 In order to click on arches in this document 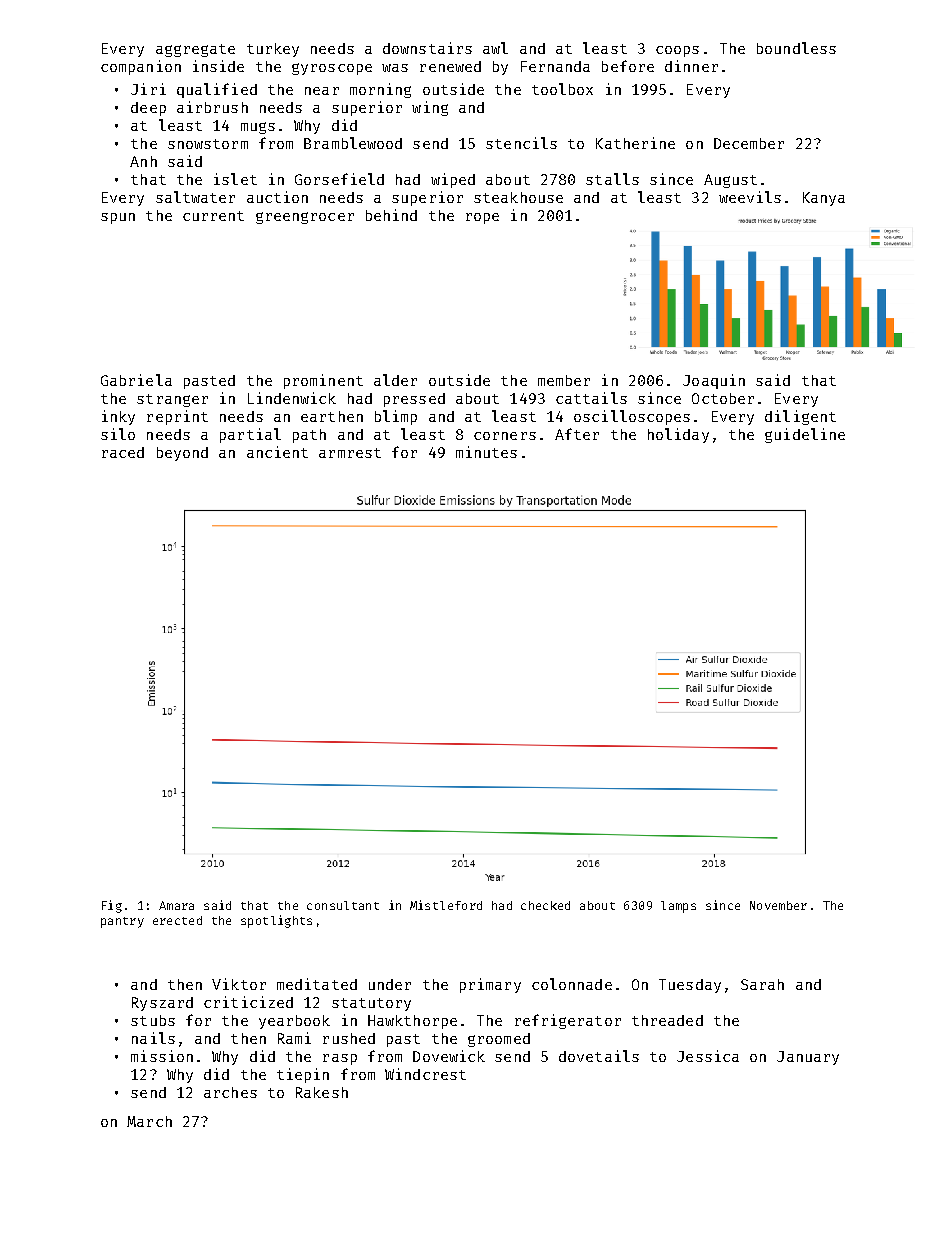, I will do `click(230, 1092)`.
